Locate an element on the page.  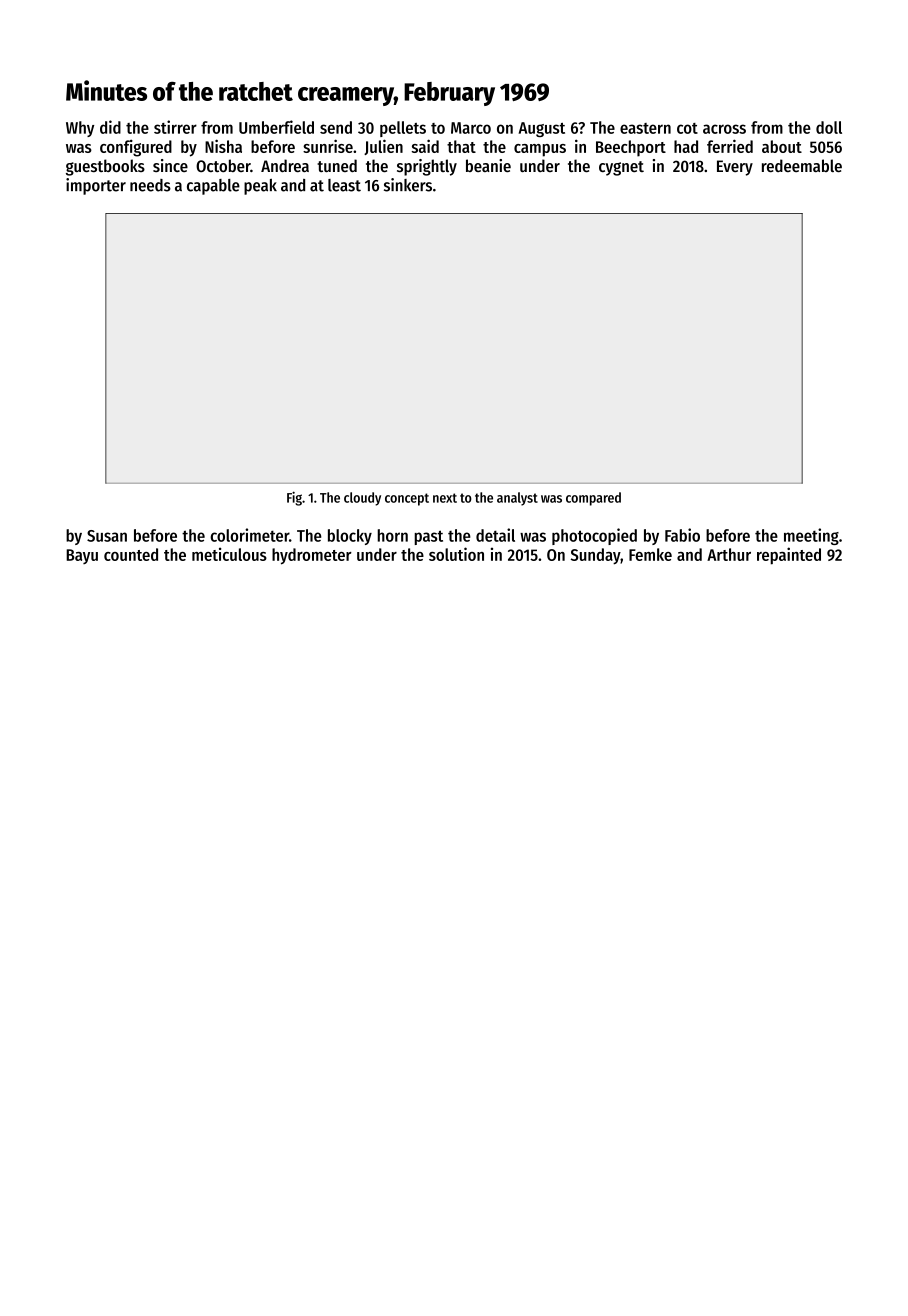
sinkers is located at coordinates (408, 185).
